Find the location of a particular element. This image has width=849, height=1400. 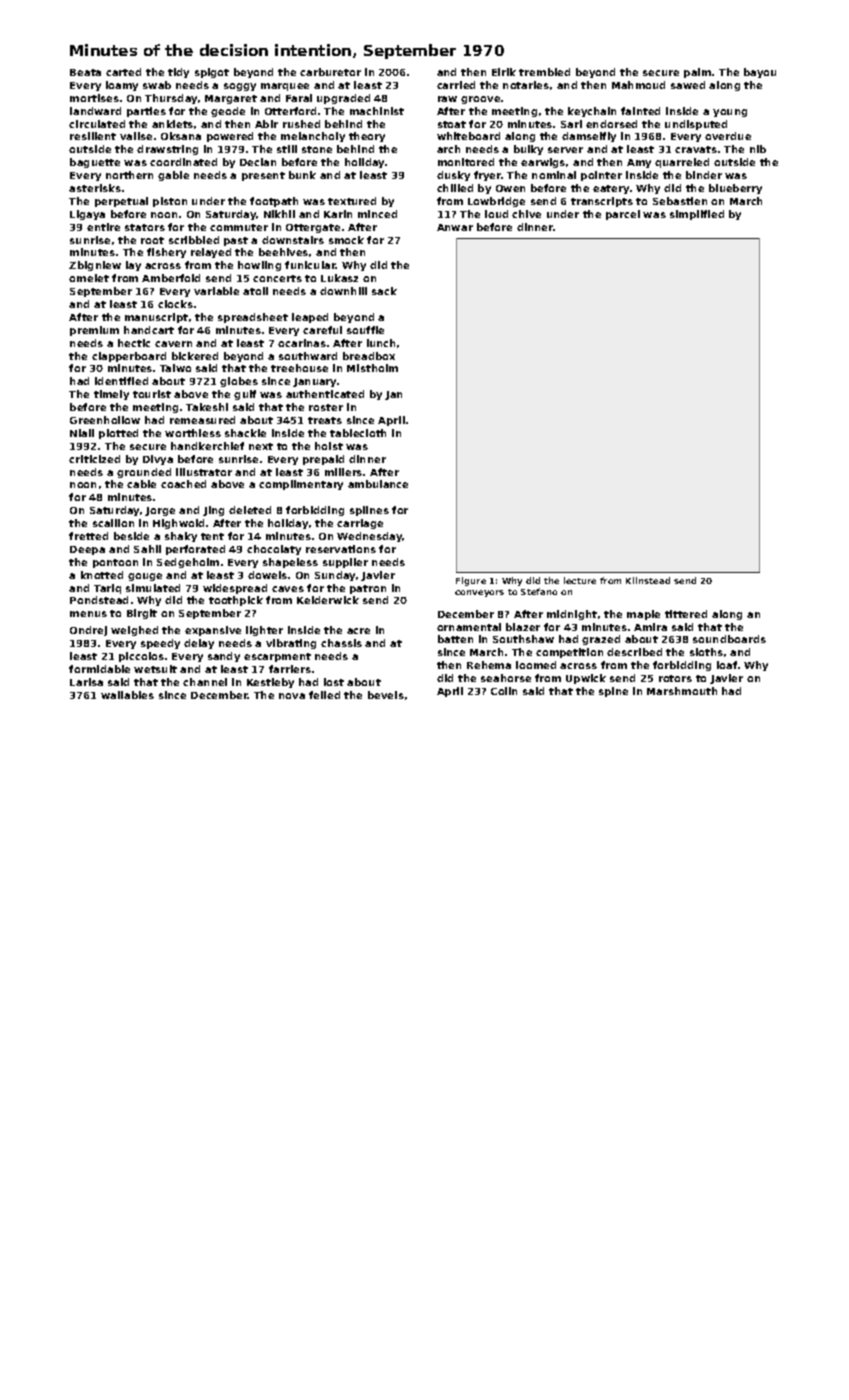

nova is located at coordinates (292, 696).
